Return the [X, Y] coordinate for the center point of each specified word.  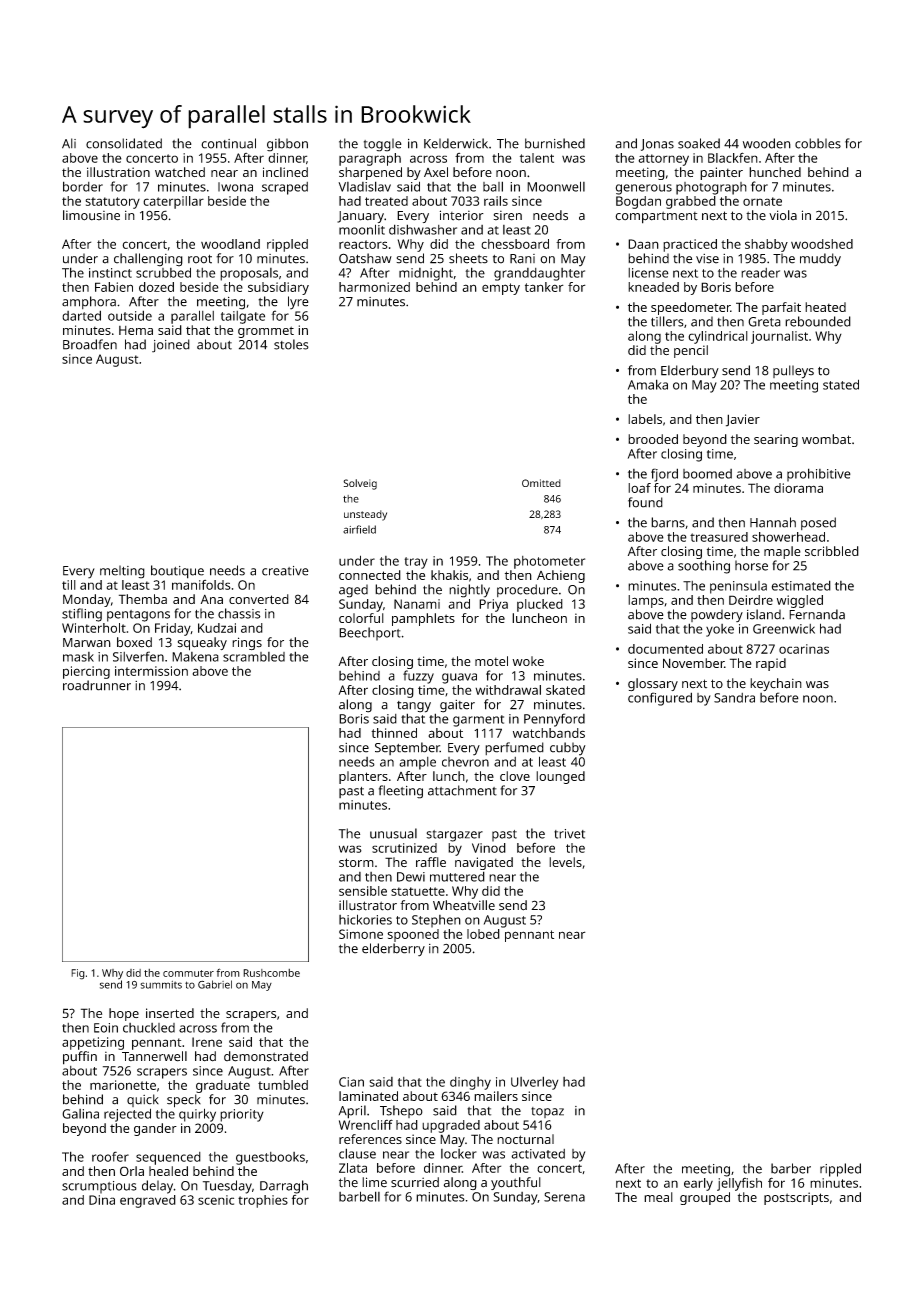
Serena [564, 1197]
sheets [468, 258]
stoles [291, 344]
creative [285, 571]
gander [155, 1129]
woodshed [822, 244]
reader [760, 273]
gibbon [287, 145]
